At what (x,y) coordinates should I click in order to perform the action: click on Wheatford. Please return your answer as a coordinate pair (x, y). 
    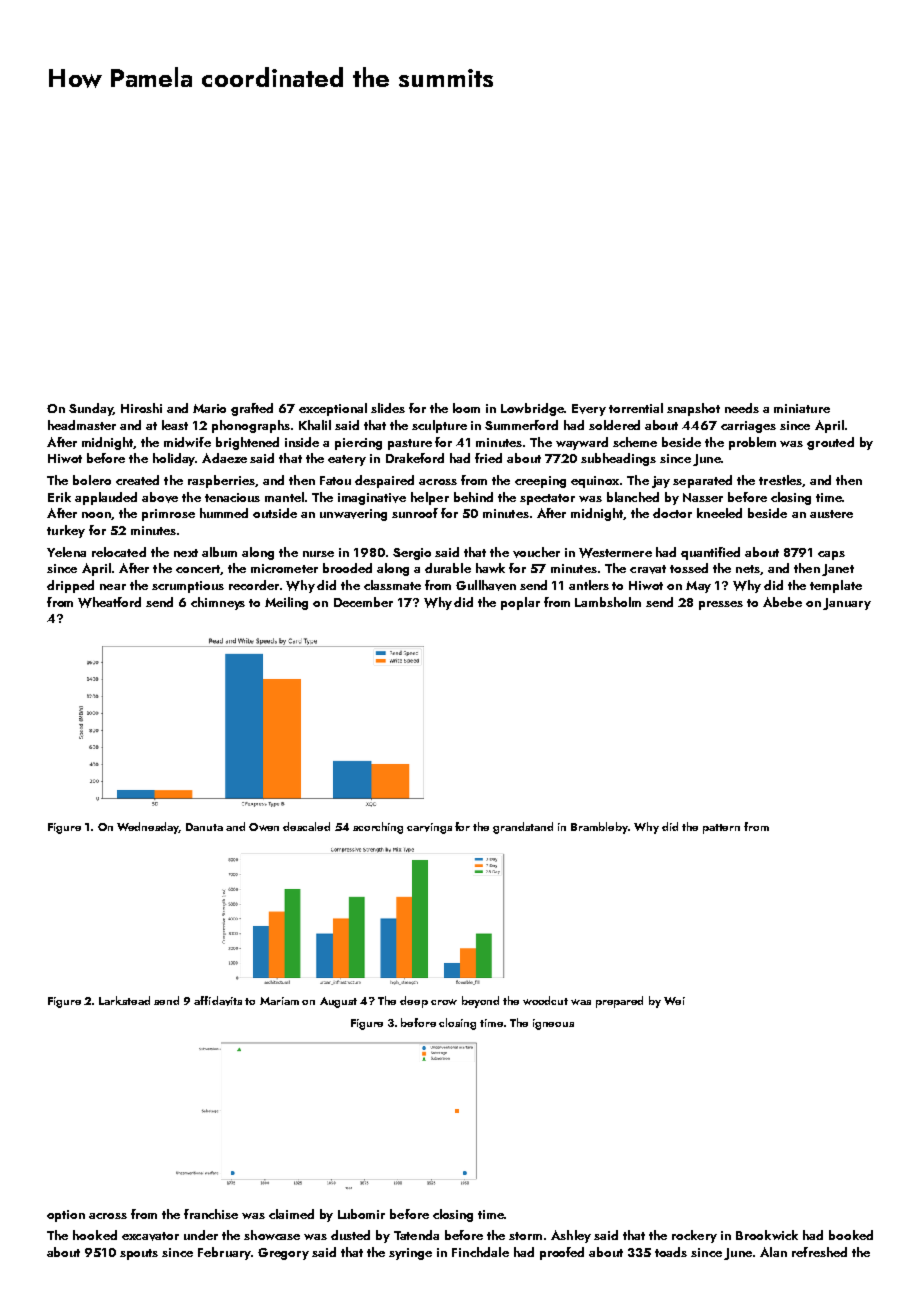
    Looking at the image, I should click on (109, 602).
